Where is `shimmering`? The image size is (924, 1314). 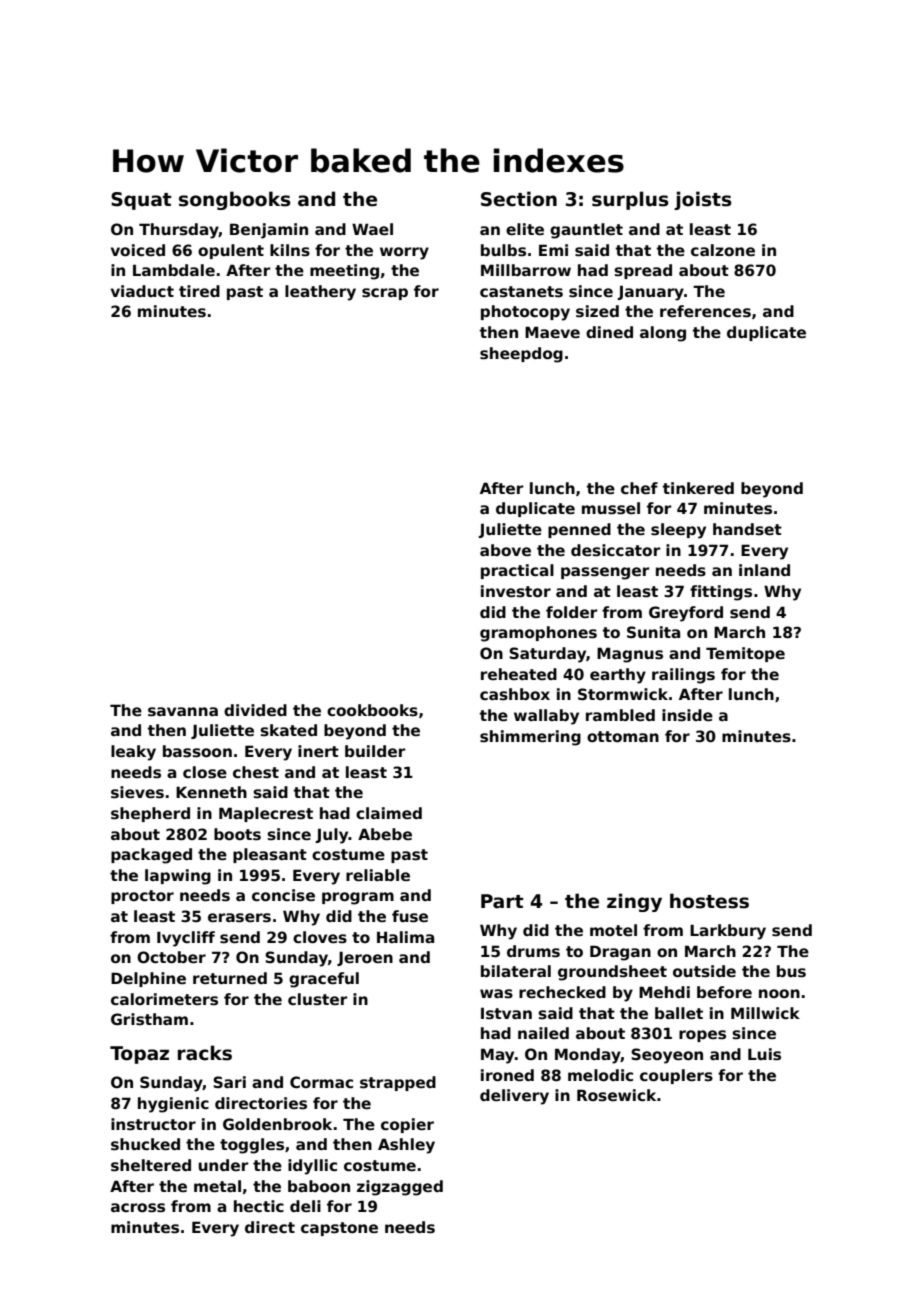
shimmering is located at coordinates (530, 738).
